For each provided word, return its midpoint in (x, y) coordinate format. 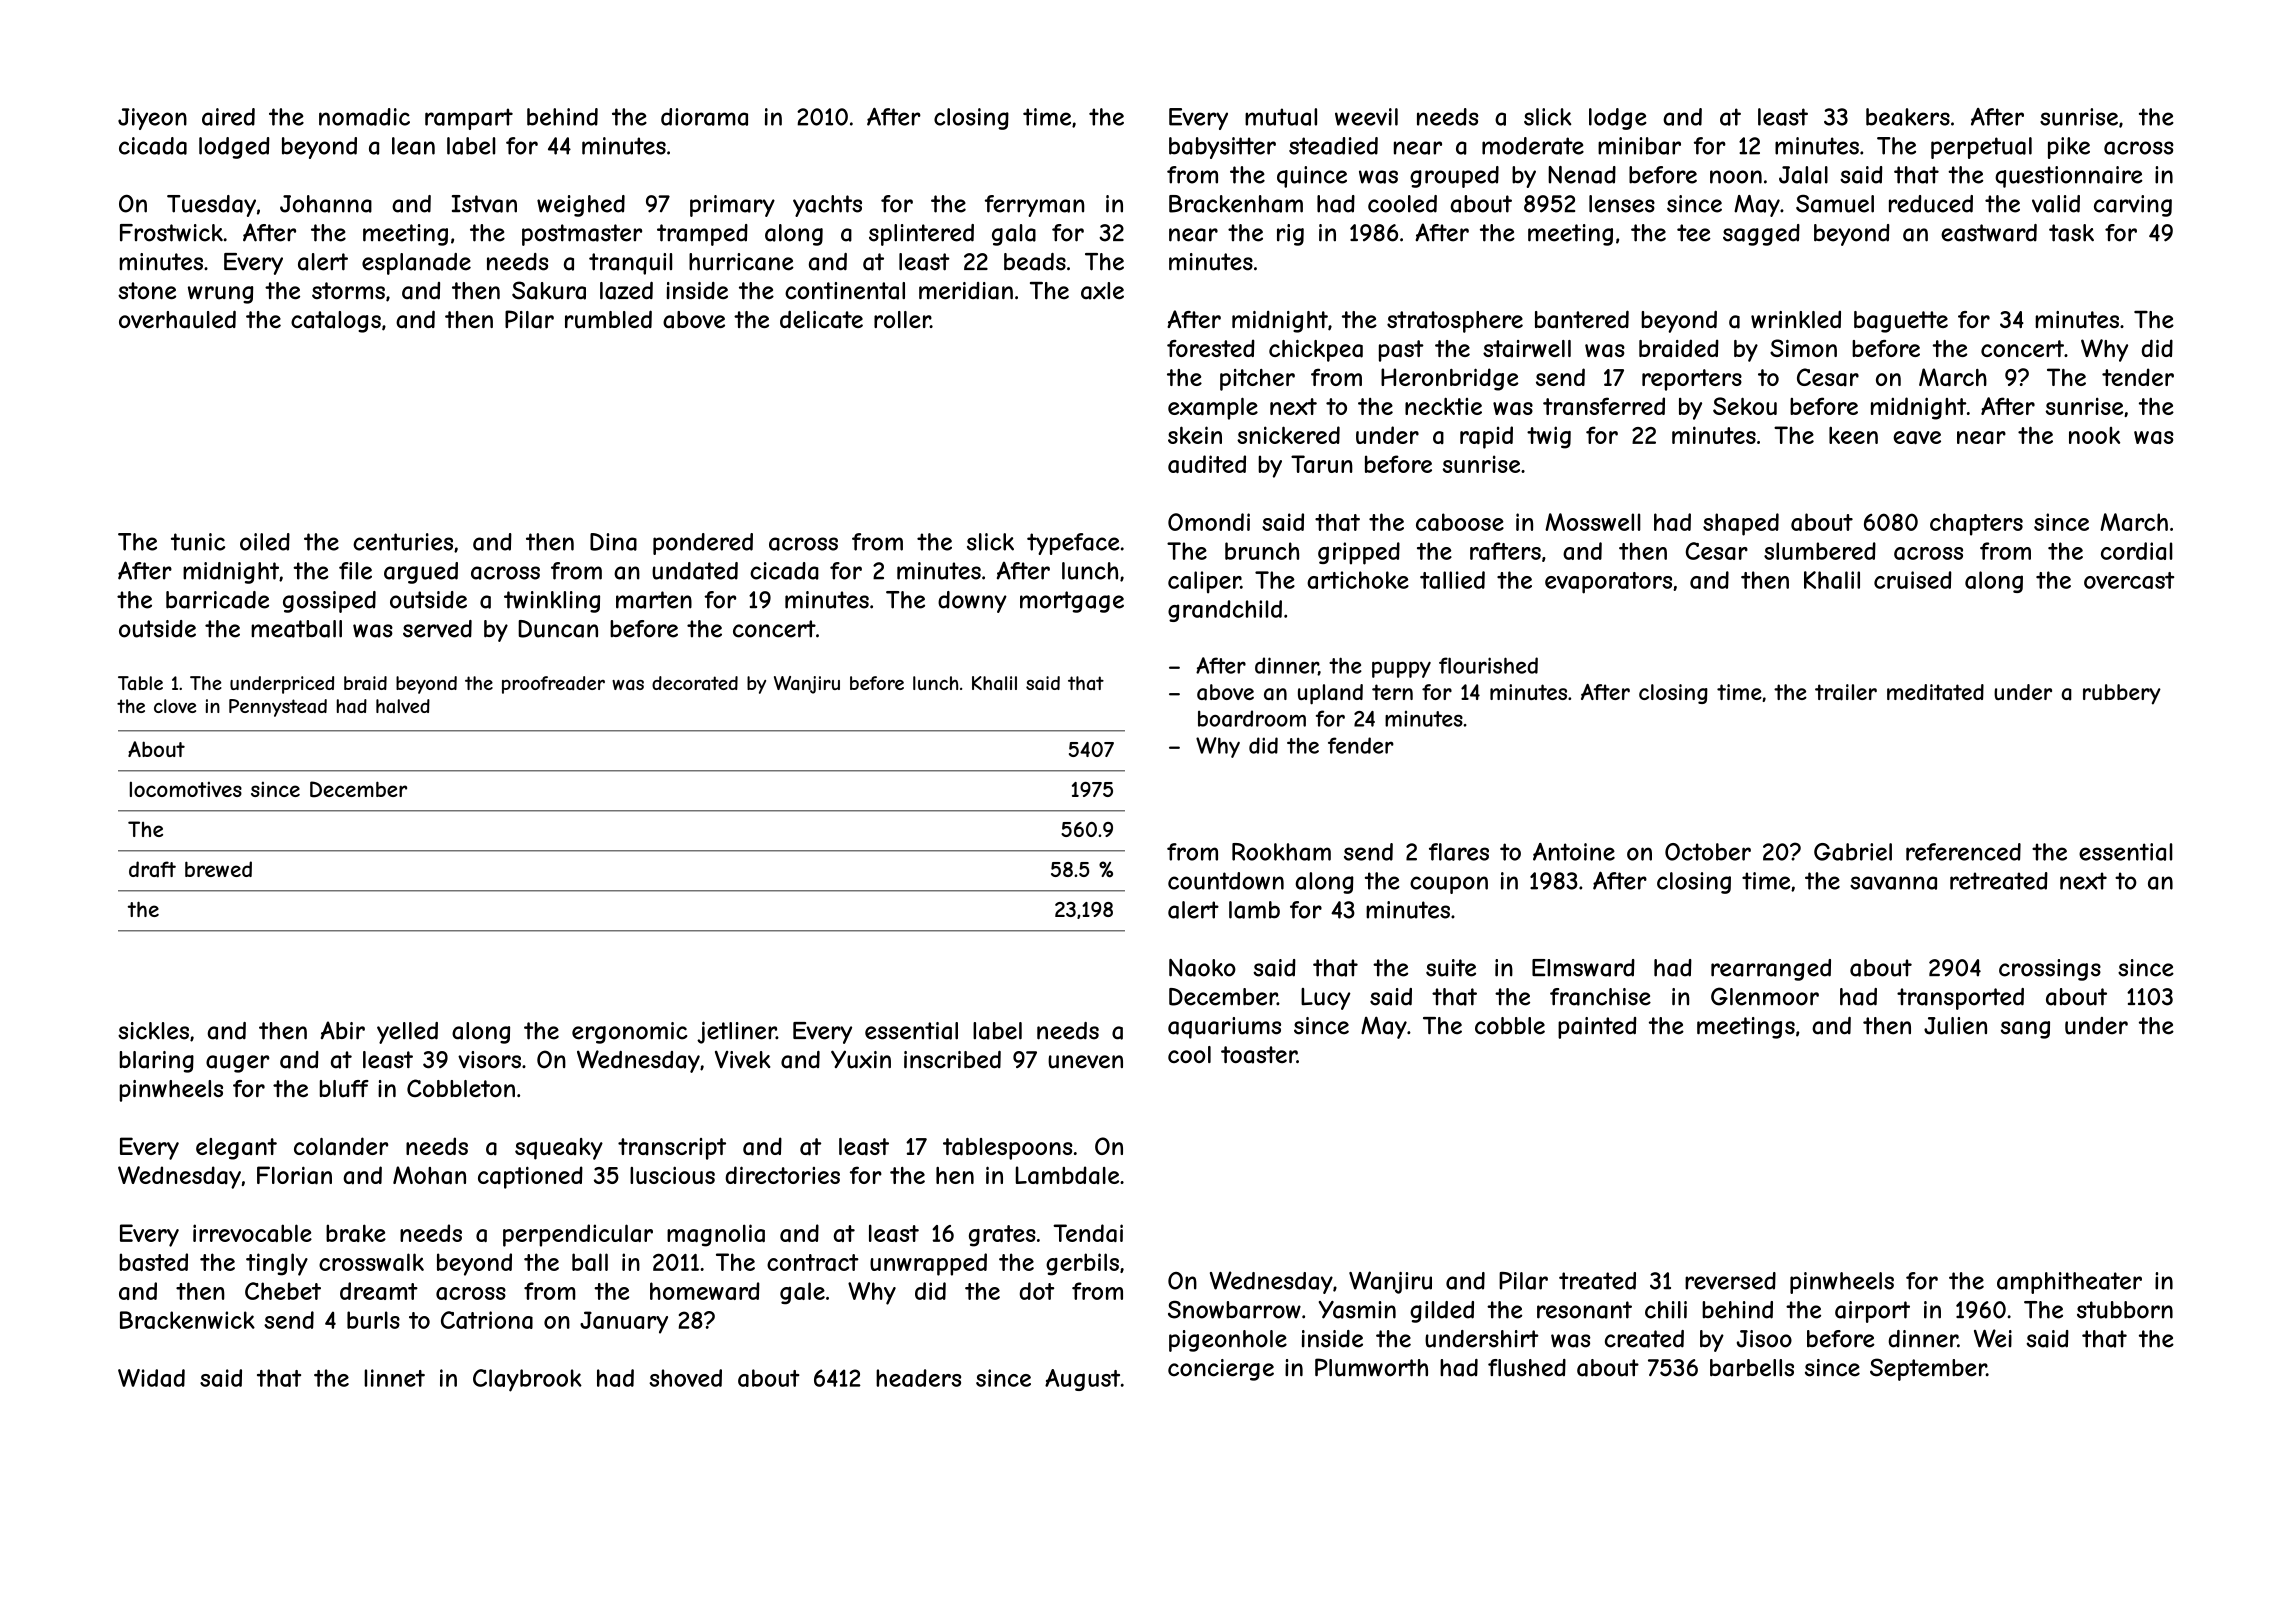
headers (918, 1378)
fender (1361, 745)
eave (1917, 438)
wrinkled (1796, 319)
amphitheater (2069, 1283)
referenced (1963, 852)
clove (175, 706)
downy (972, 602)
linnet (394, 1378)
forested (1211, 348)
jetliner (736, 1032)
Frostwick (171, 233)
